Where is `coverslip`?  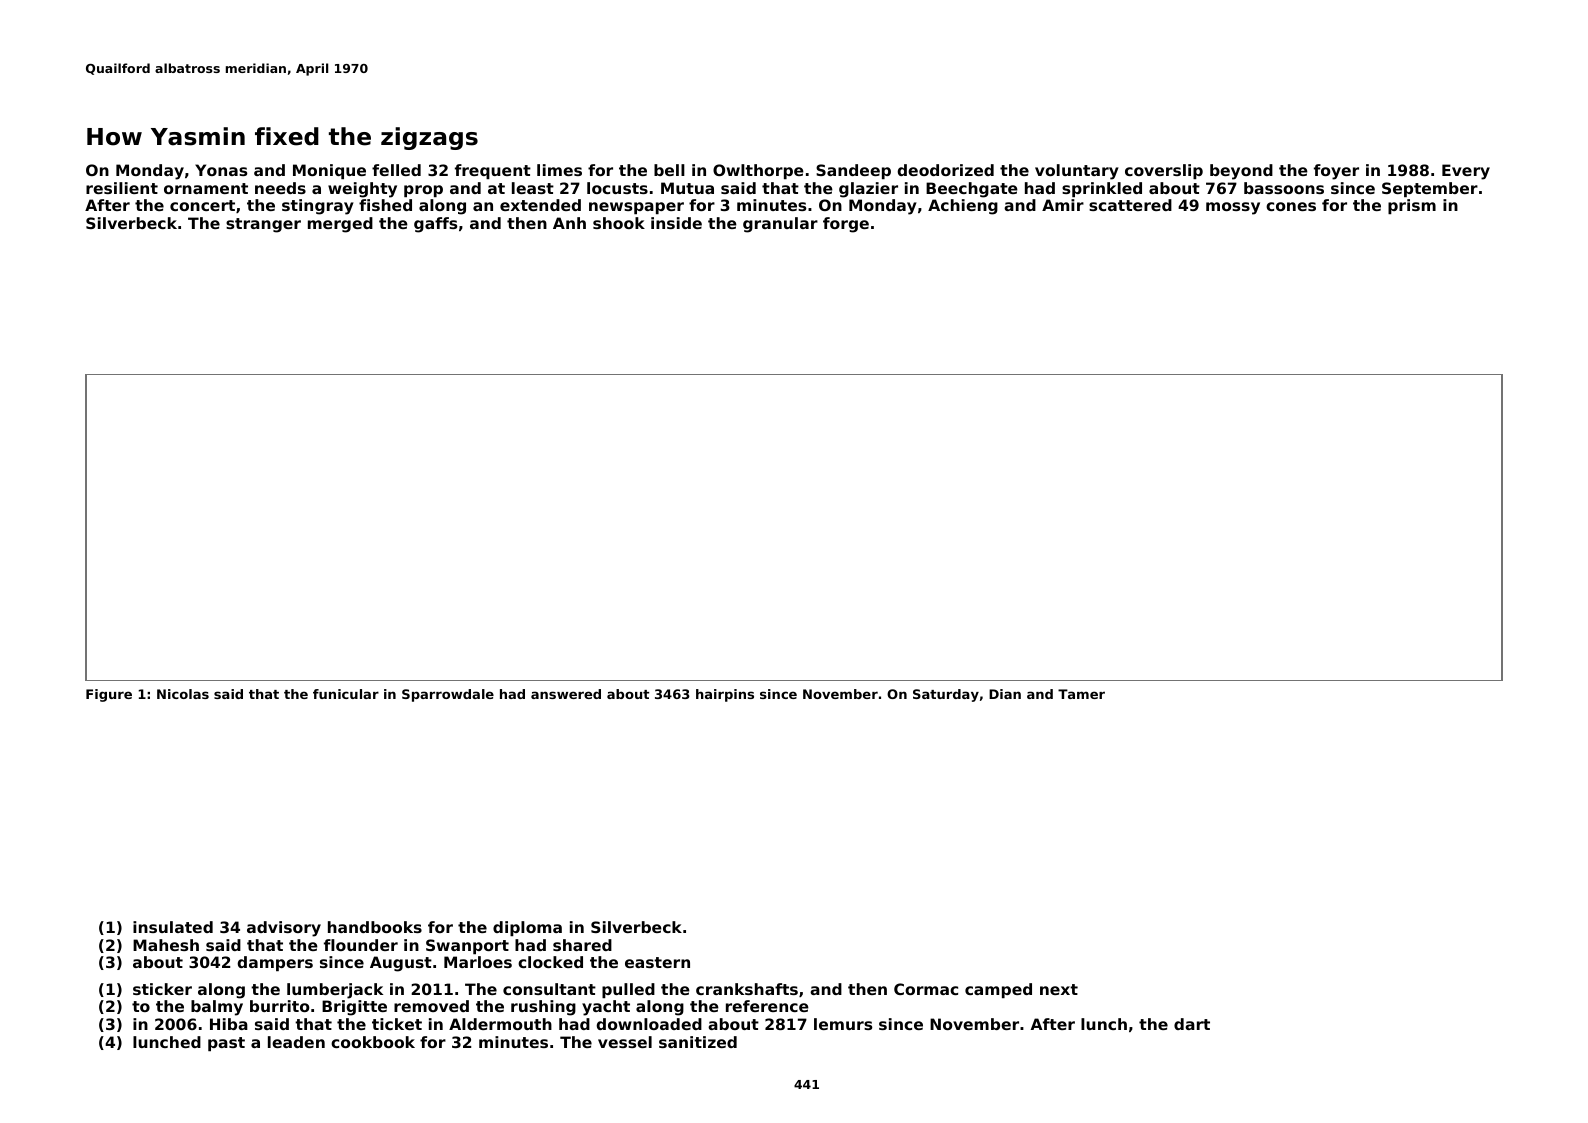
coverslip is located at coordinates (1164, 171).
